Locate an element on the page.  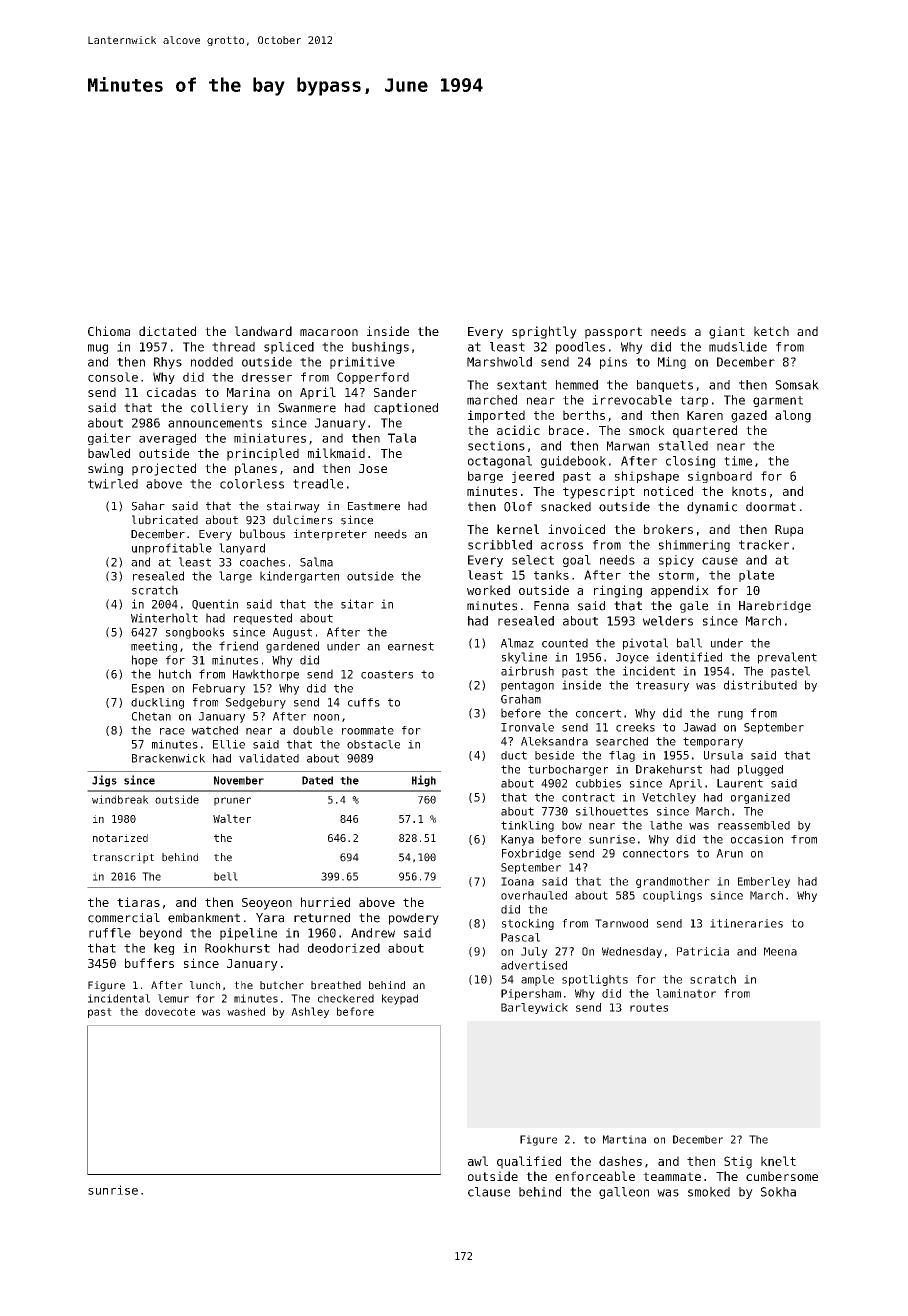
obstacle is located at coordinates (373, 744).
